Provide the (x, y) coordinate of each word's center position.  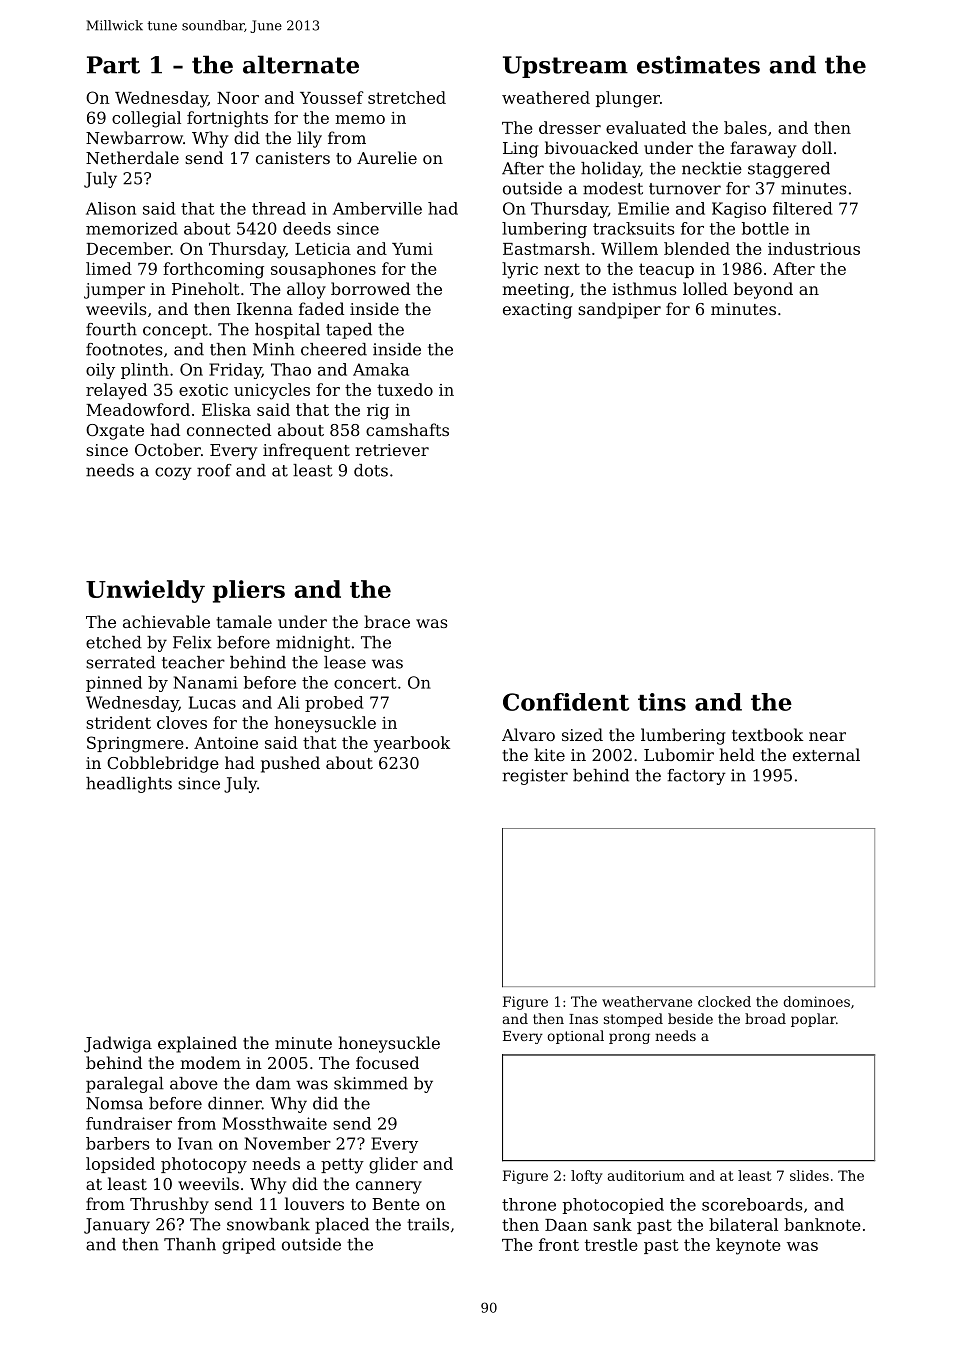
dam (273, 1083)
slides (809, 1175)
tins (662, 702)
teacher (193, 662)
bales (745, 127)
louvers (314, 1203)
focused (387, 1062)
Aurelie (387, 157)
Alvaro (528, 734)
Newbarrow (134, 137)
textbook (767, 734)
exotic (203, 390)
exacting (537, 311)
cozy (173, 473)
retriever (392, 450)
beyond (763, 290)
